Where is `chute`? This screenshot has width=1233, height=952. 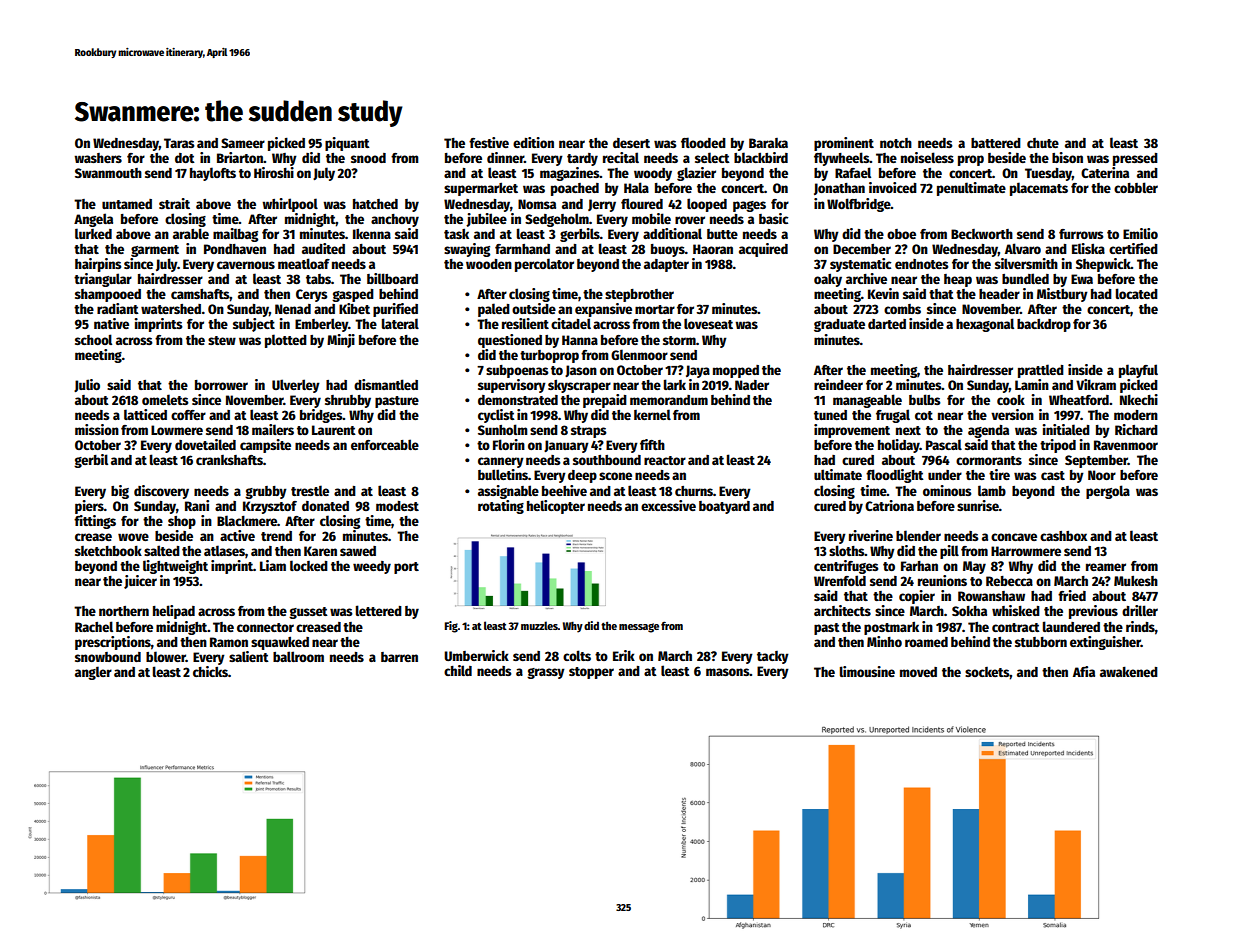 chute is located at coordinates (1043, 143).
